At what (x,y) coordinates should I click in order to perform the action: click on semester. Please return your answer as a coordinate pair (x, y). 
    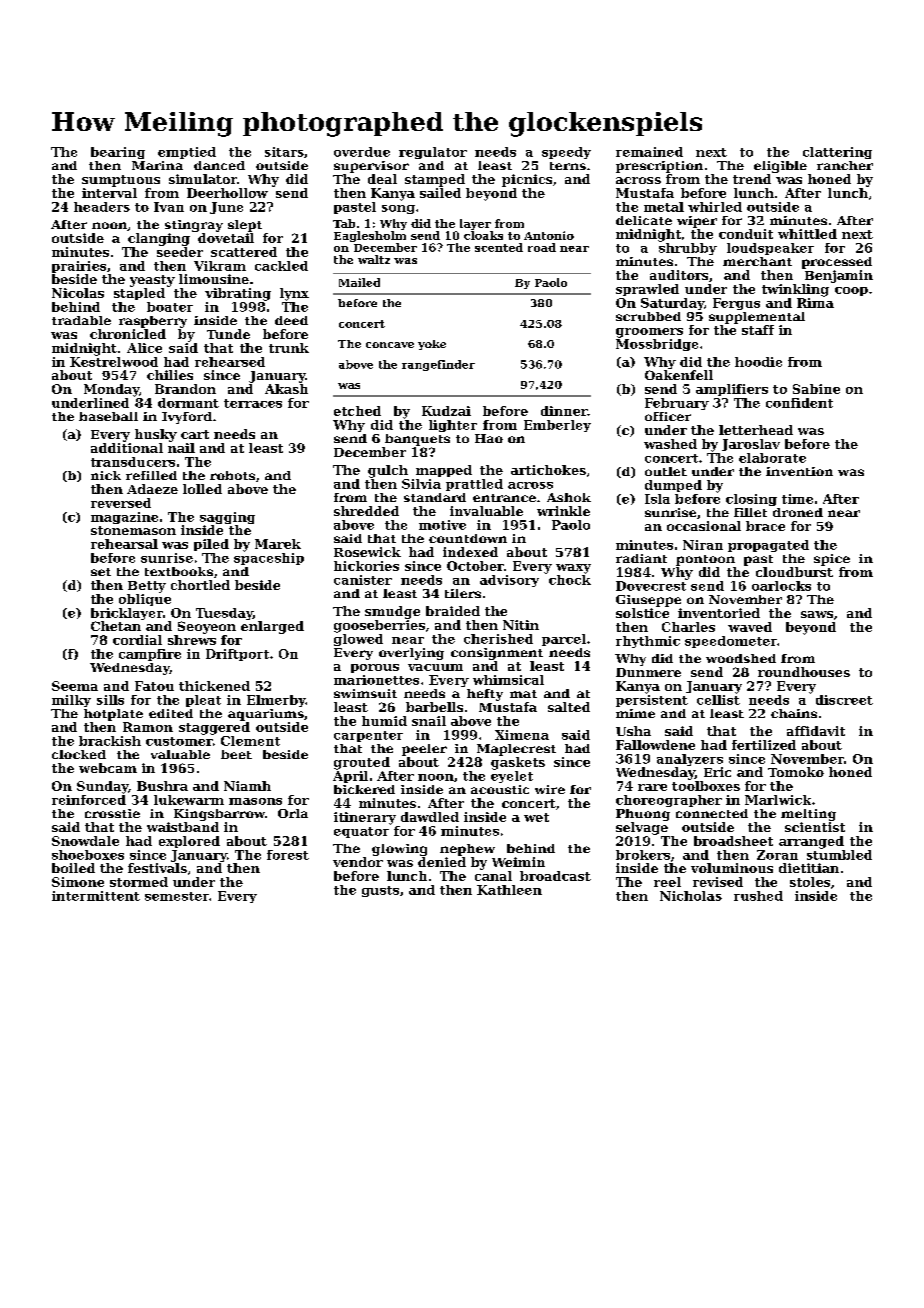
    Looking at the image, I should click on (177, 896).
